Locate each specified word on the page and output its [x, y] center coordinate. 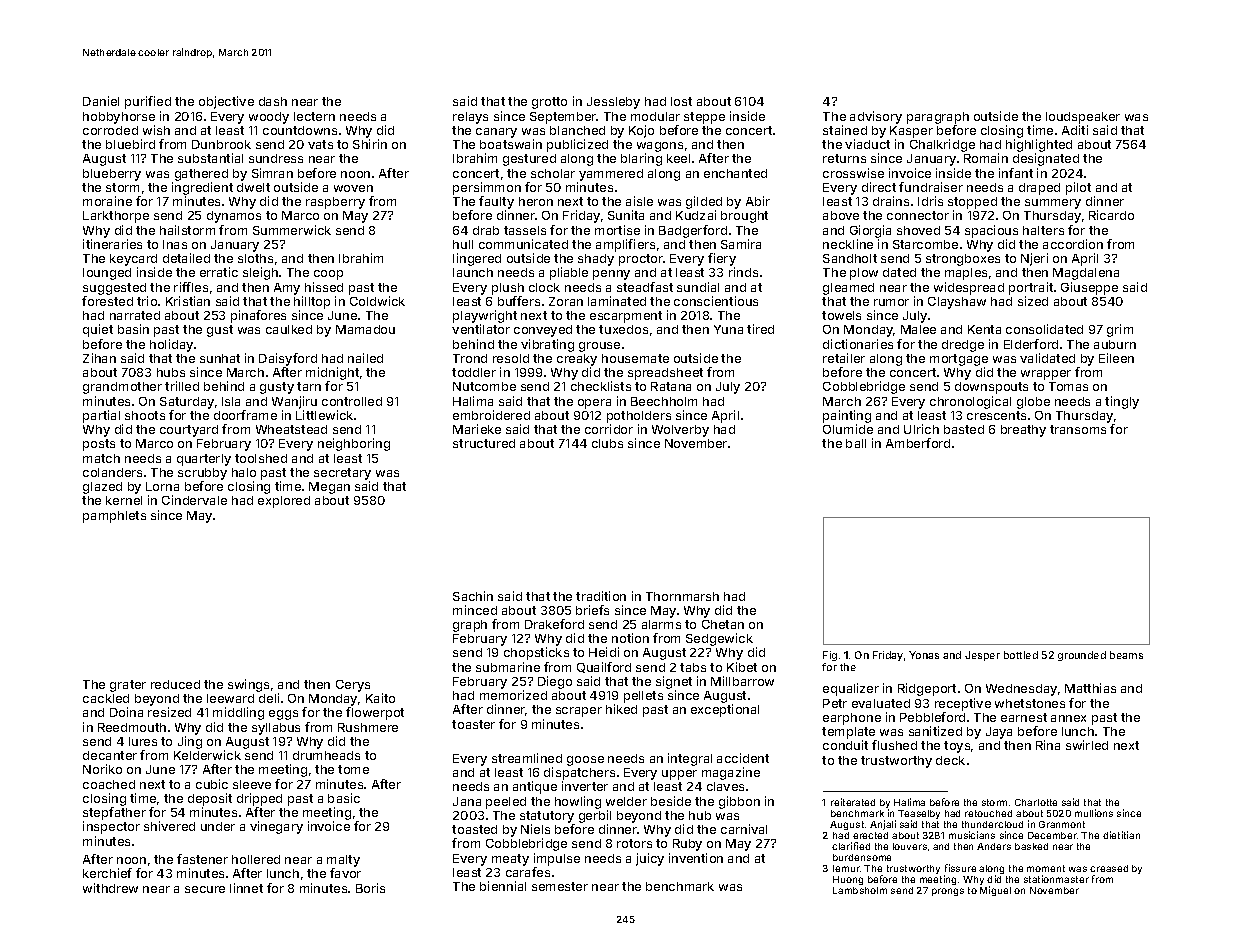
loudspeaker [1083, 118]
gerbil [595, 816]
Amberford [918, 443]
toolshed [261, 458]
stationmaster [1056, 879]
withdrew [110, 888]
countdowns [300, 130]
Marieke [477, 429]
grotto [549, 103]
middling [238, 713]
